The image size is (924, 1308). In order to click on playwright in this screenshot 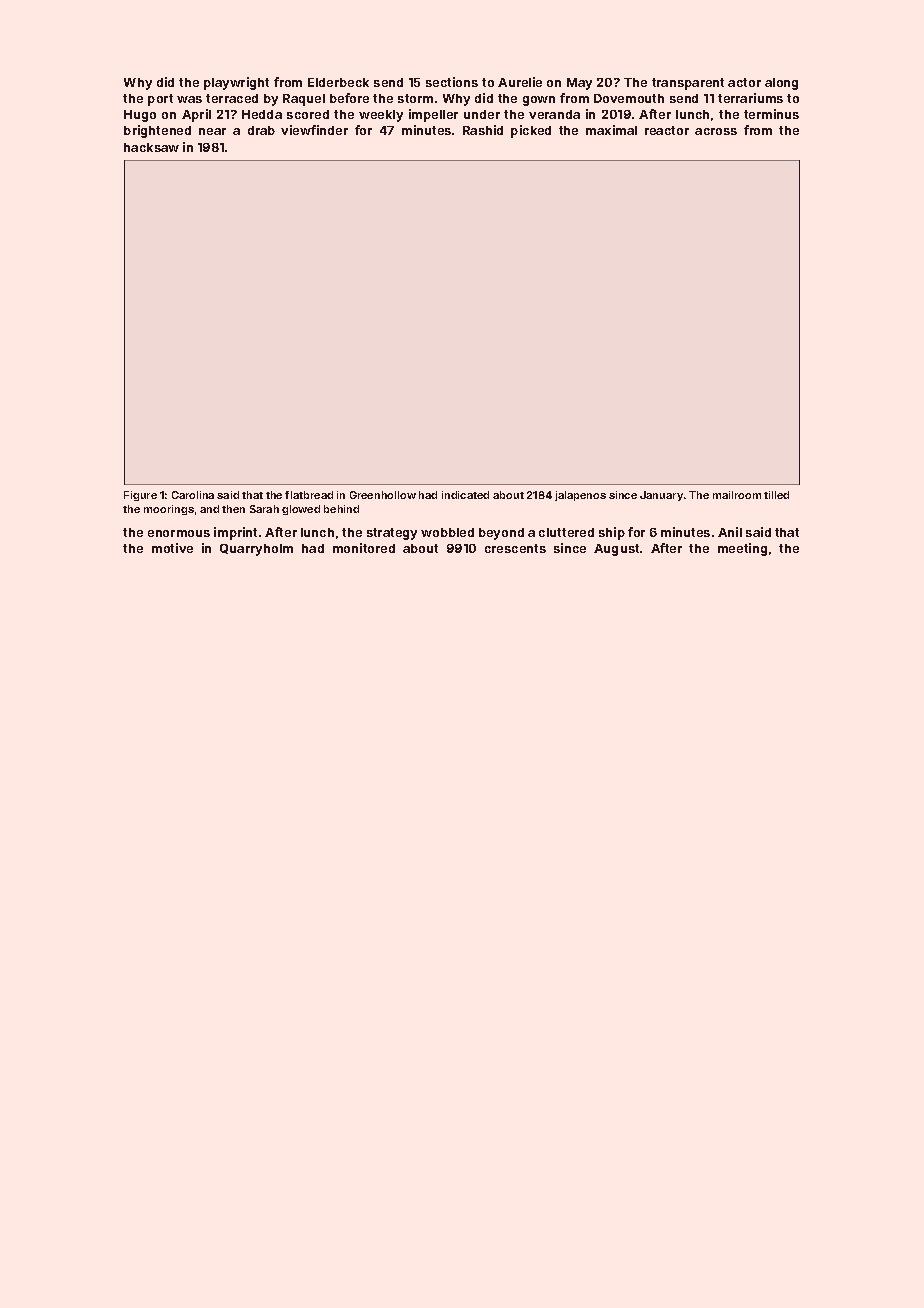, I will do `click(236, 83)`.
